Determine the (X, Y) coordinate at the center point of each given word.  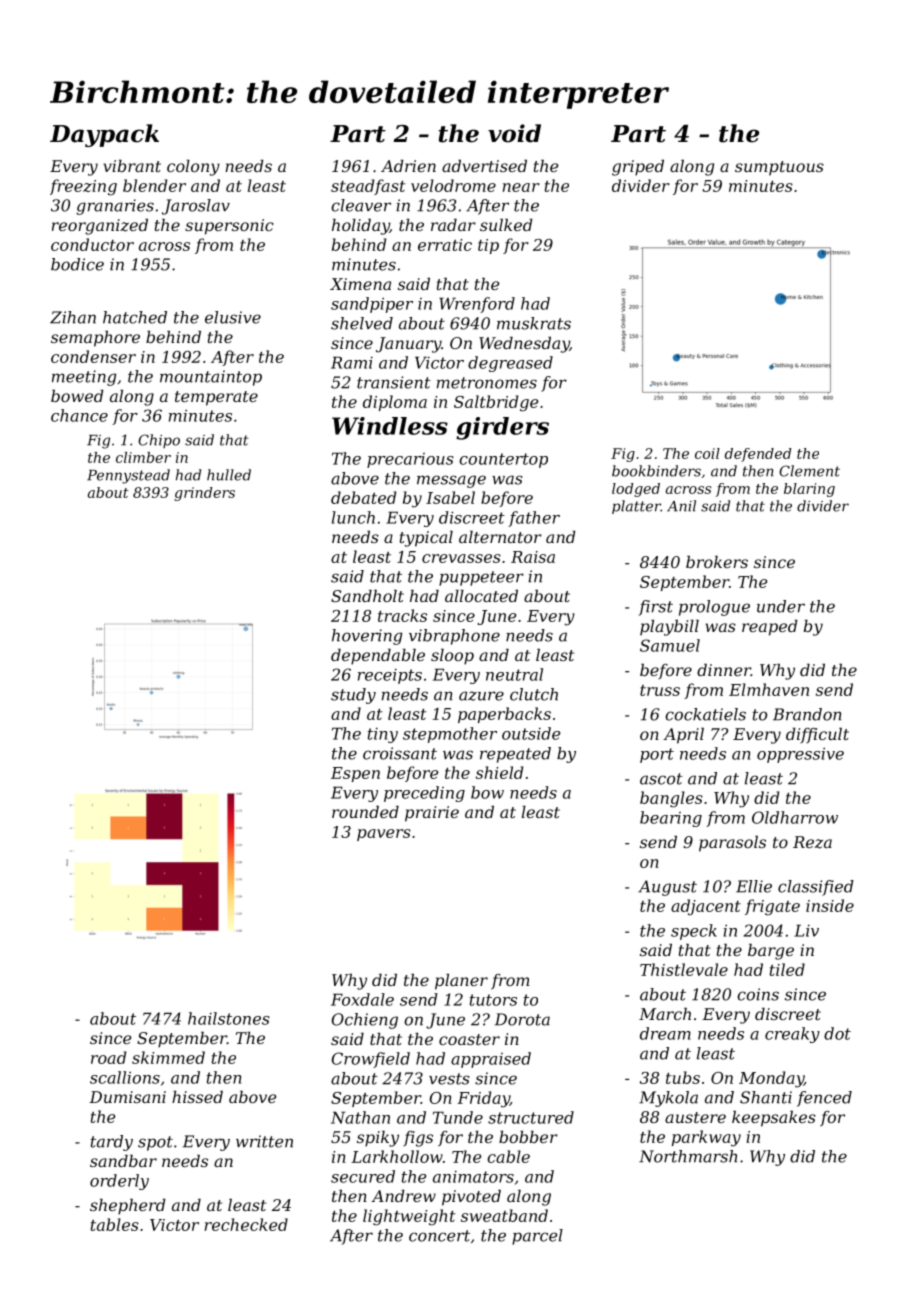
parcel (537, 1237)
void (514, 133)
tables (115, 1224)
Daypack (104, 135)
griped (638, 168)
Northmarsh (688, 1156)
